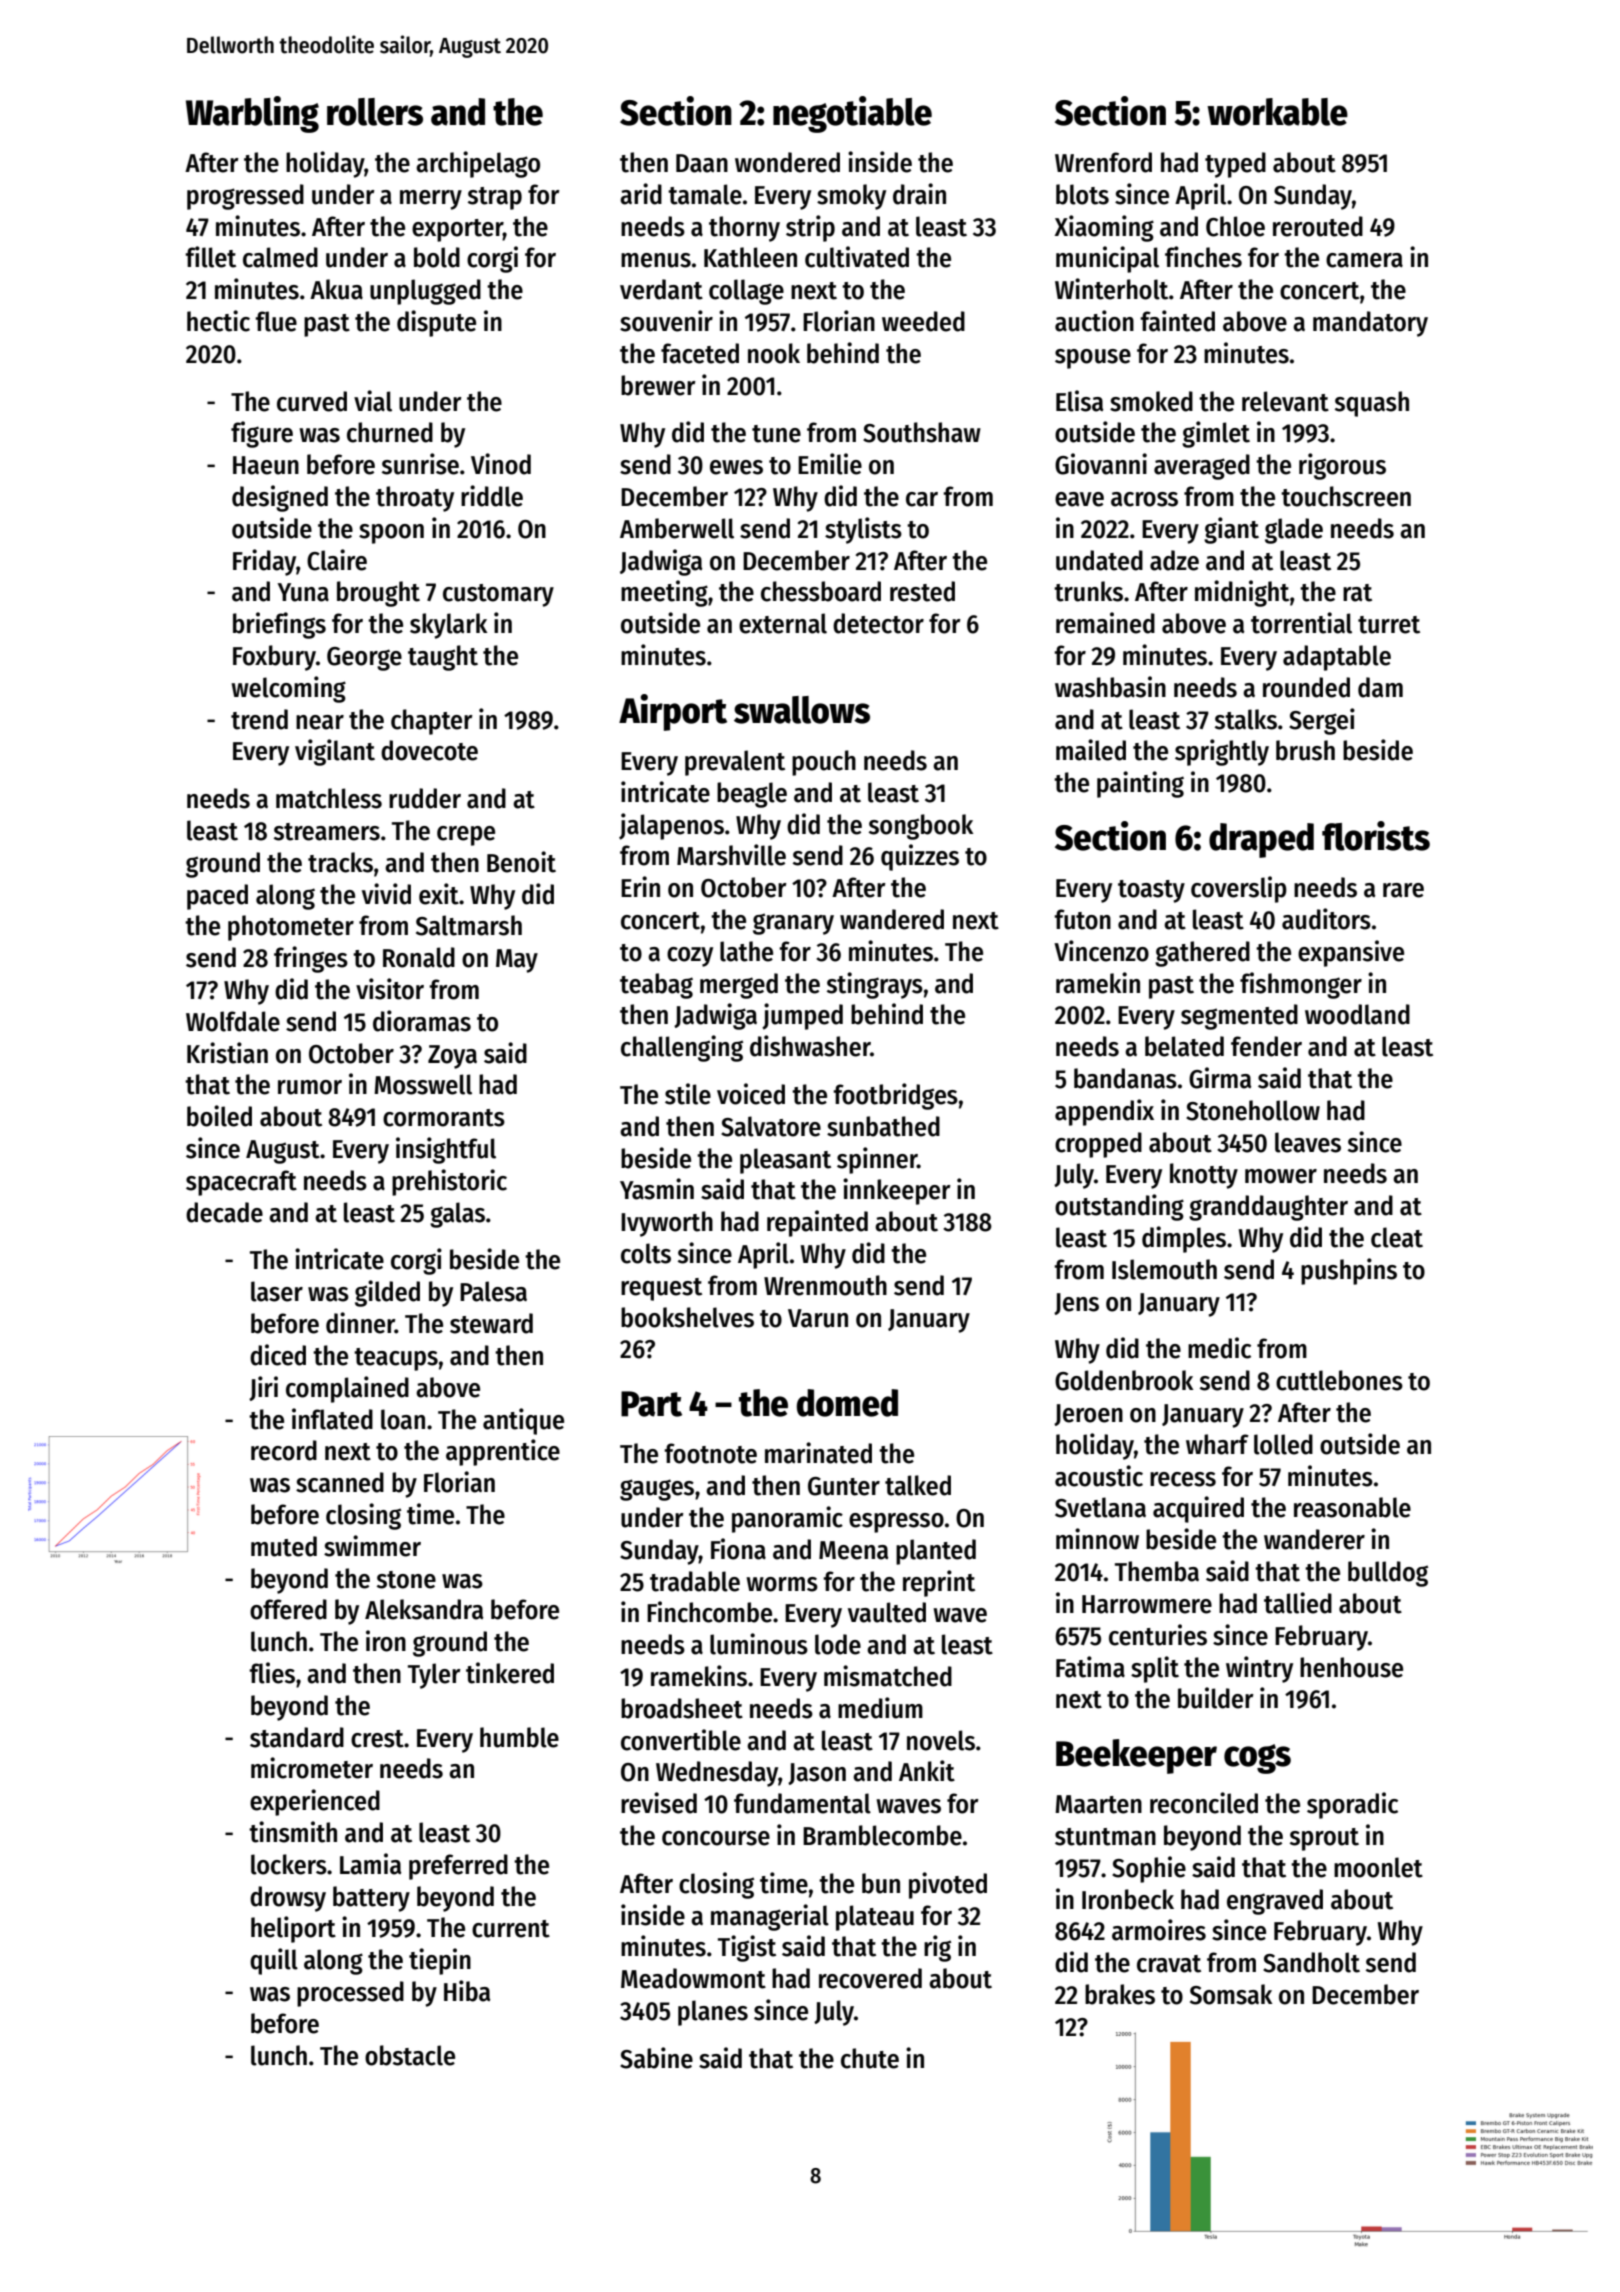 This screenshot has height=2292, width=1620. What do you see at coordinates (919, 194) in the screenshot?
I see `drain` at bounding box center [919, 194].
